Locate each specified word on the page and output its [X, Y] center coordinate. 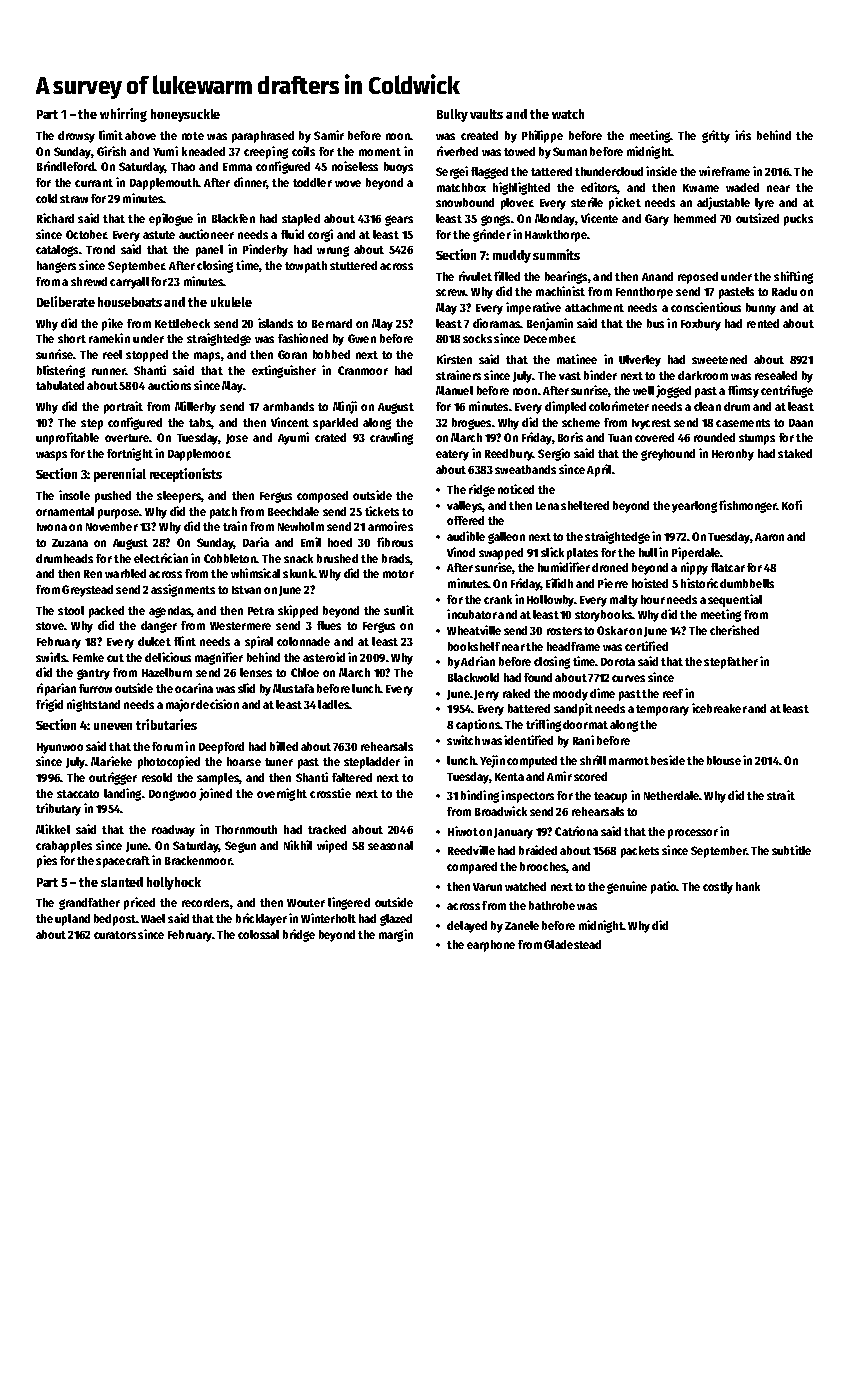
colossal [258, 934]
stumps [757, 439]
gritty [716, 136]
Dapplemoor [198, 455]
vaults [486, 114]
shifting [793, 277]
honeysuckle [185, 115]
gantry [93, 674]
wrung [333, 251]
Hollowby [550, 601]
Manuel [454, 390]
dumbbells [747, 583]
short [72, 338]
